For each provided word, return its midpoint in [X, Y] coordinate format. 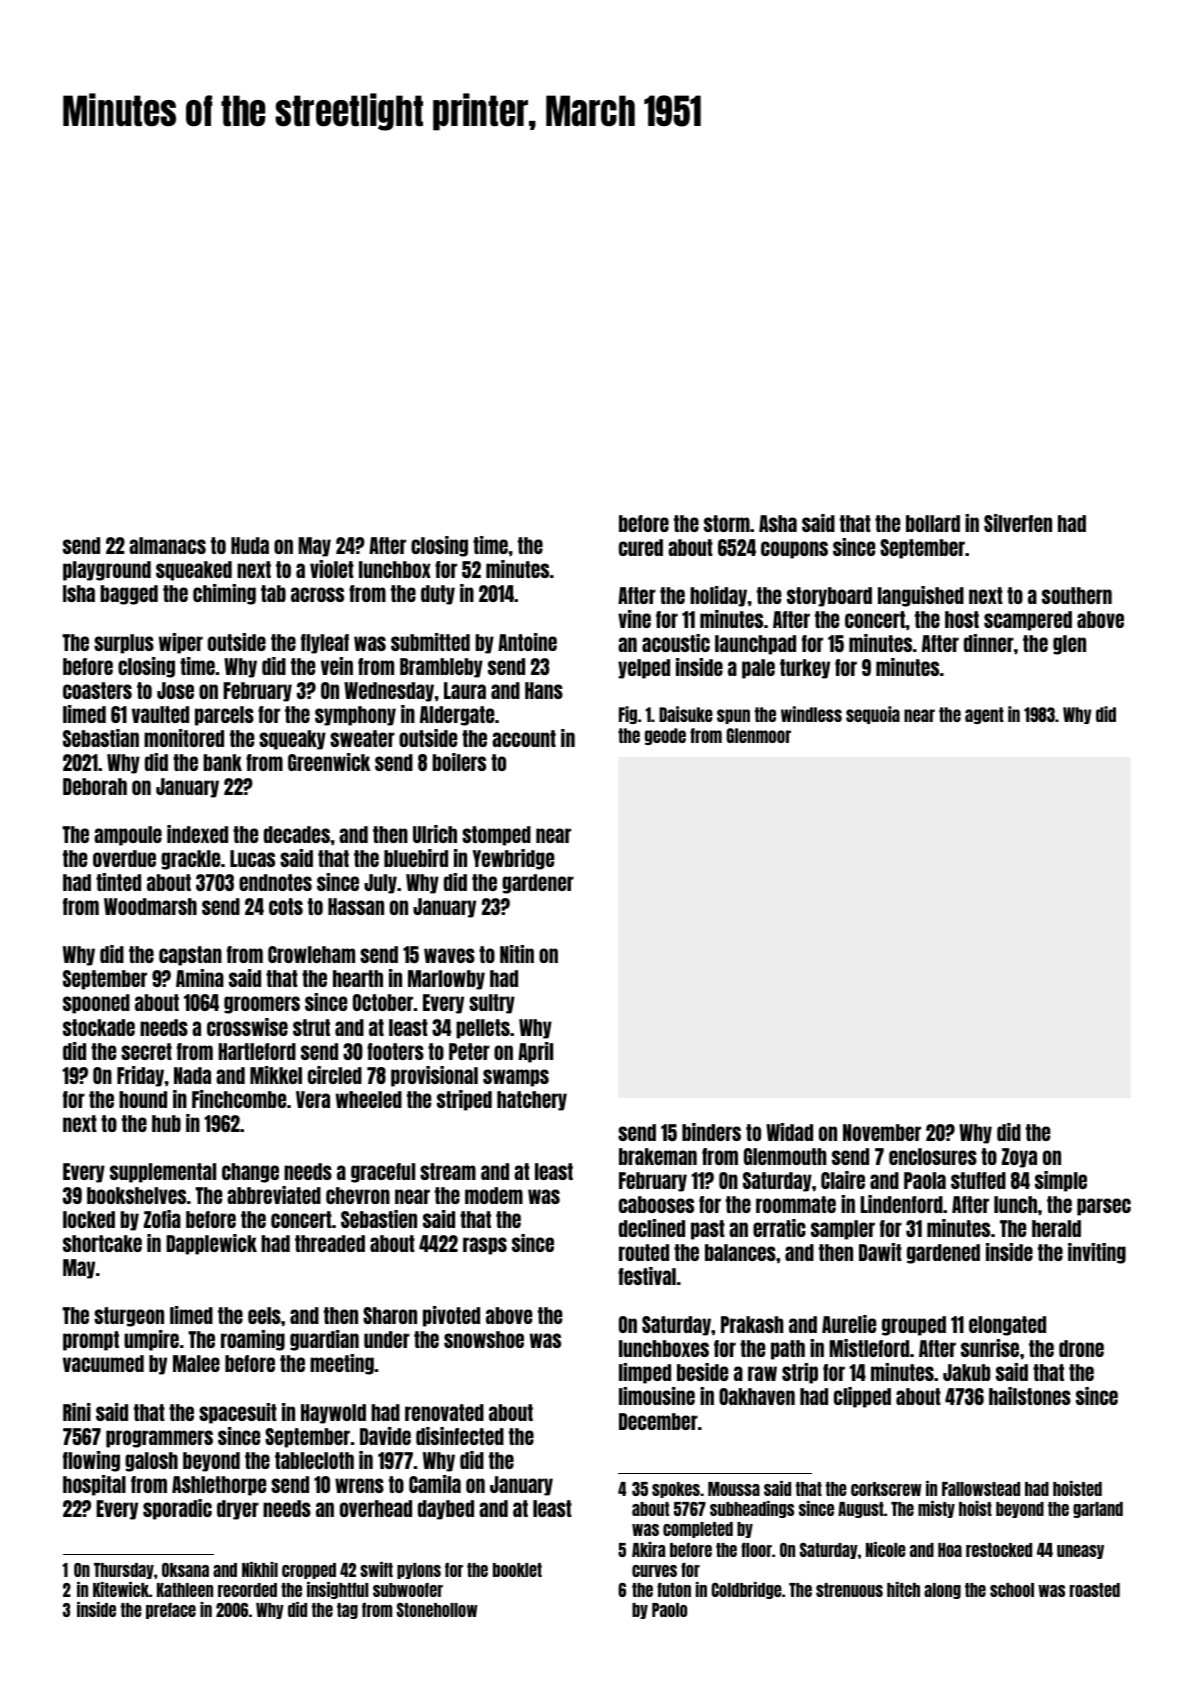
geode [665, 736]
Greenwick [329, 762]
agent [984, 715]
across [317, 594]
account [524, 738]
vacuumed [103, 1363]
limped [645, 1373]
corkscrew [886, 1489]
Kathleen [185, 1590]
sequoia [873, 715]
